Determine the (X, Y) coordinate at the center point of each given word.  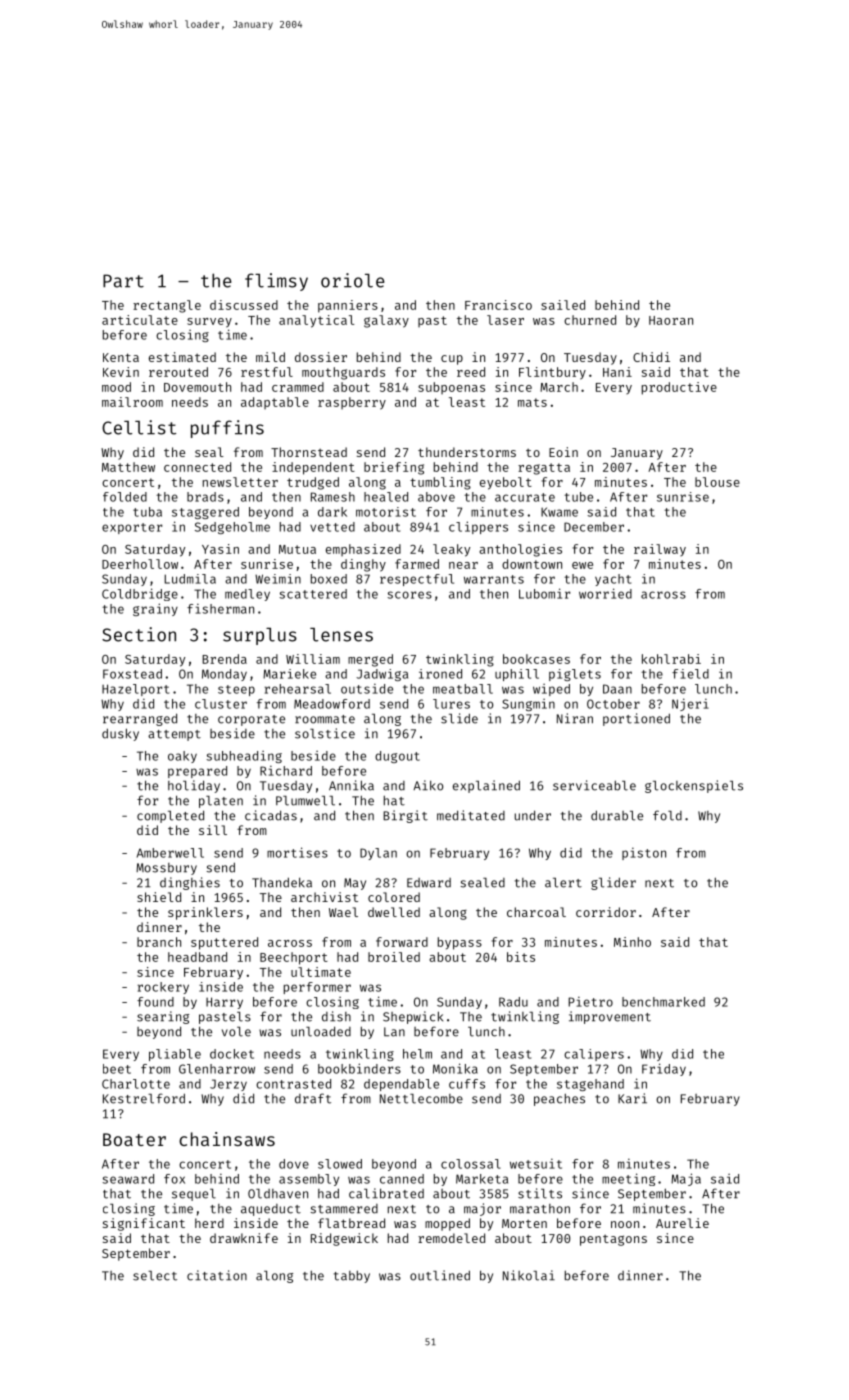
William (313, 659)
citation (217, 1275)
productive (679, 388)
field (690, 674)
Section (139, 634)
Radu (513, 1002)
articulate (140, 320)
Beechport (294, 958)
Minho (632, 942)
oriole (353, 280)
